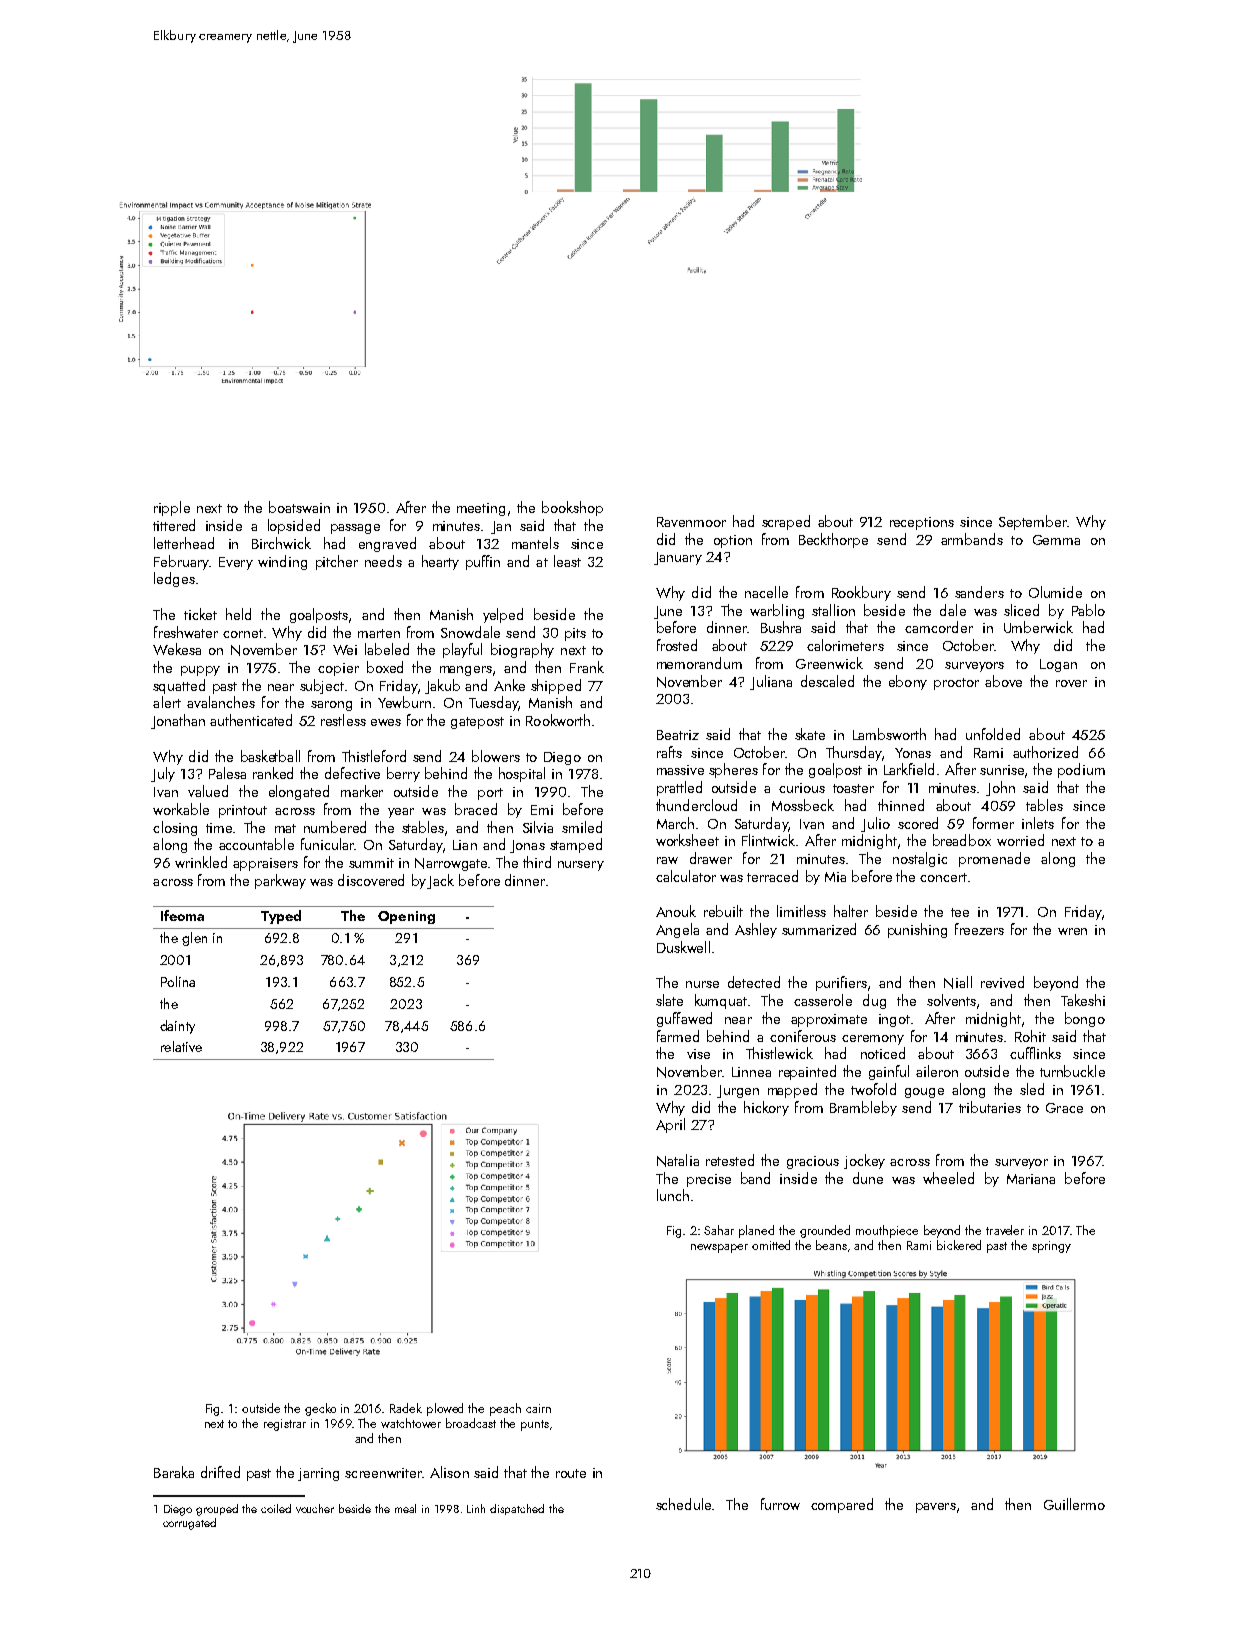  Describe the element at coordinates (696, 805) in the document. I see `thundercloud` at that location.
